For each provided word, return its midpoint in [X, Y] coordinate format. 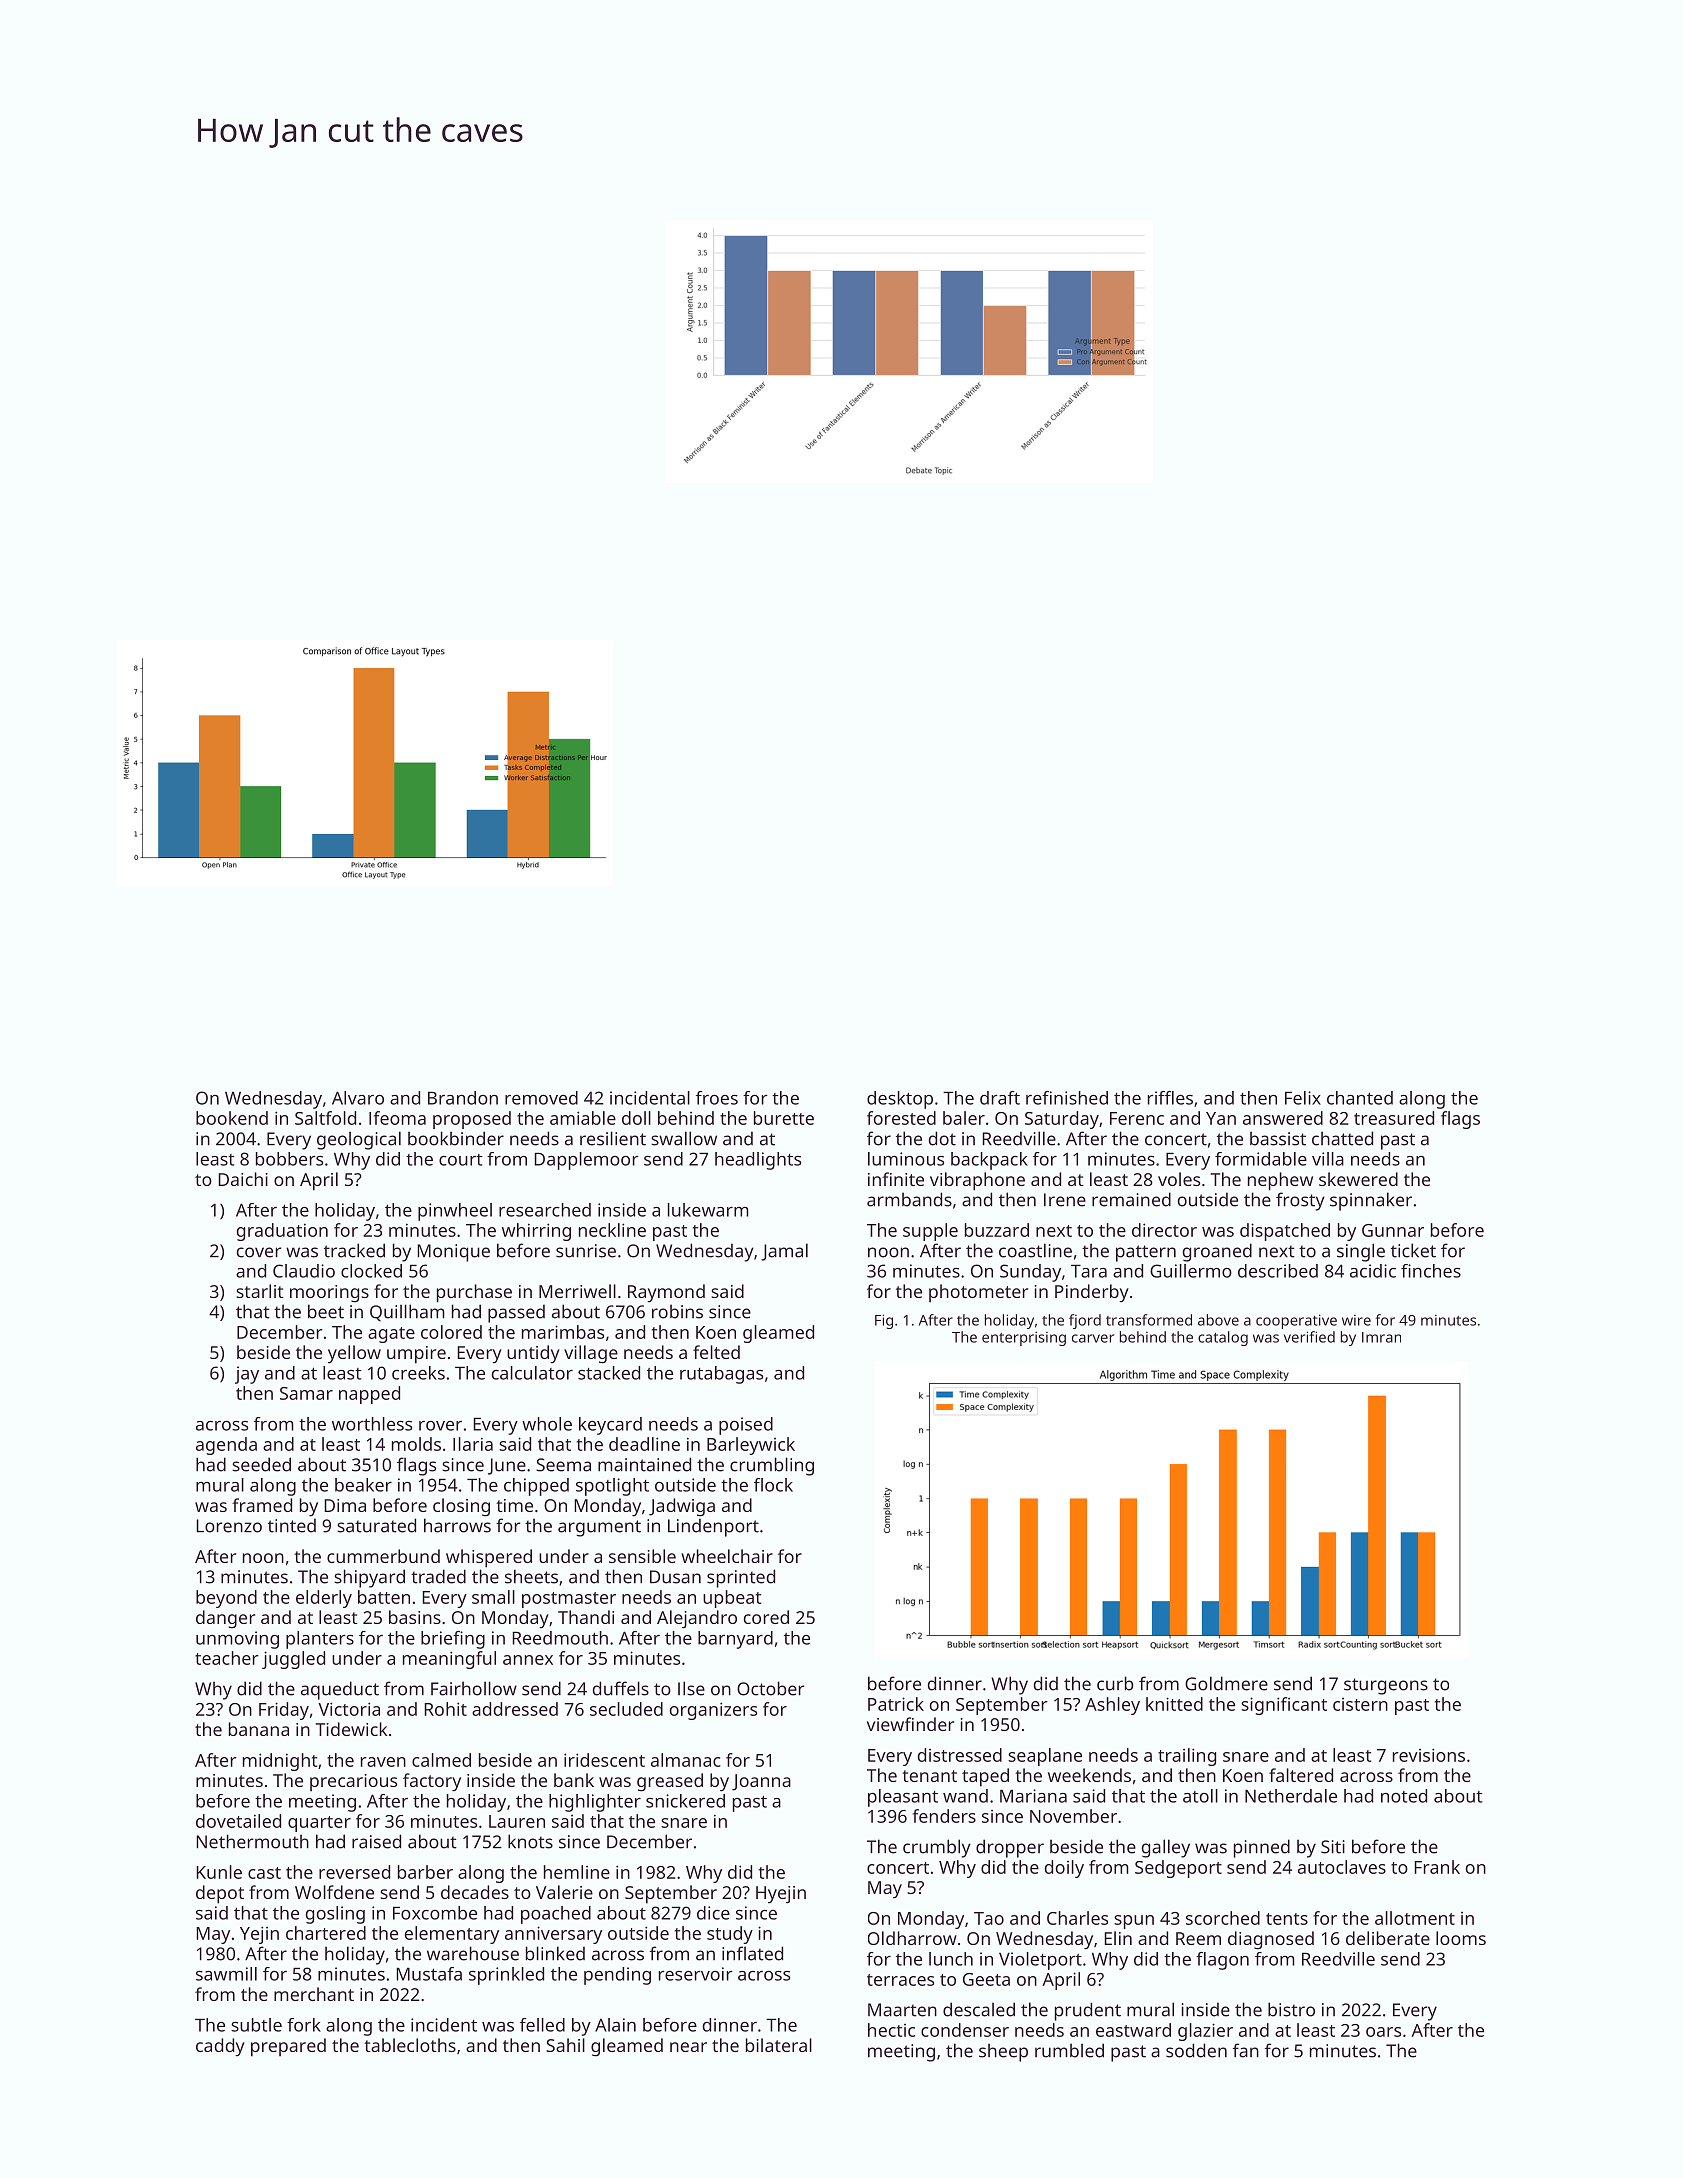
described [1278, 1271]
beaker [363, 1485]
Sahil [565, 2045]
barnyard [735, 1640]
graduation [282, 1232]
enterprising [1024, 1339]
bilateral [779, 2045]
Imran [1381, 1337]
